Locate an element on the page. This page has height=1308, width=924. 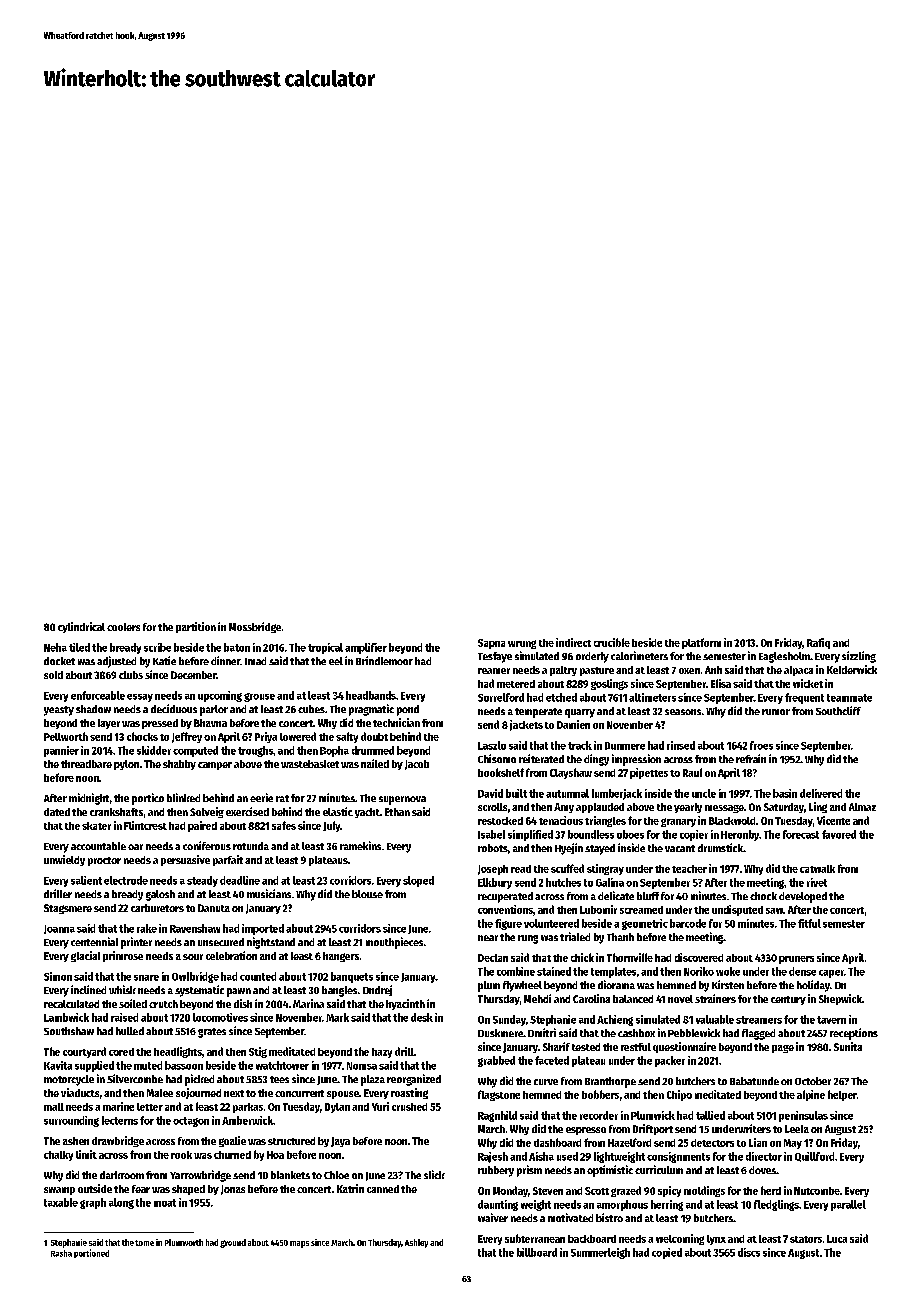
flywheel is located at coordinates (522, 986).
